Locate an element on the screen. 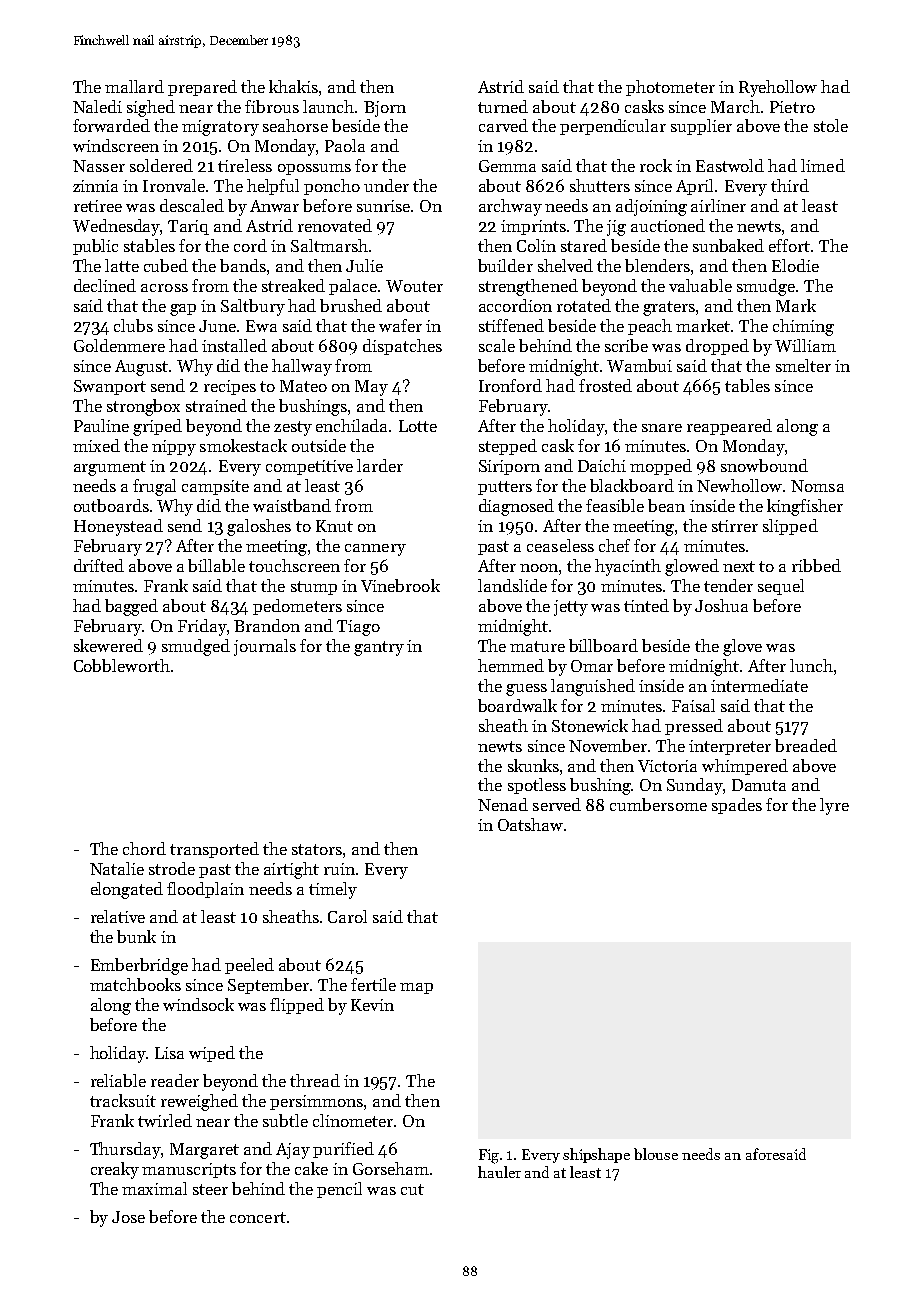 This screenshot has height=1311, width=924. drifted is located at coordinates (99, 565).
